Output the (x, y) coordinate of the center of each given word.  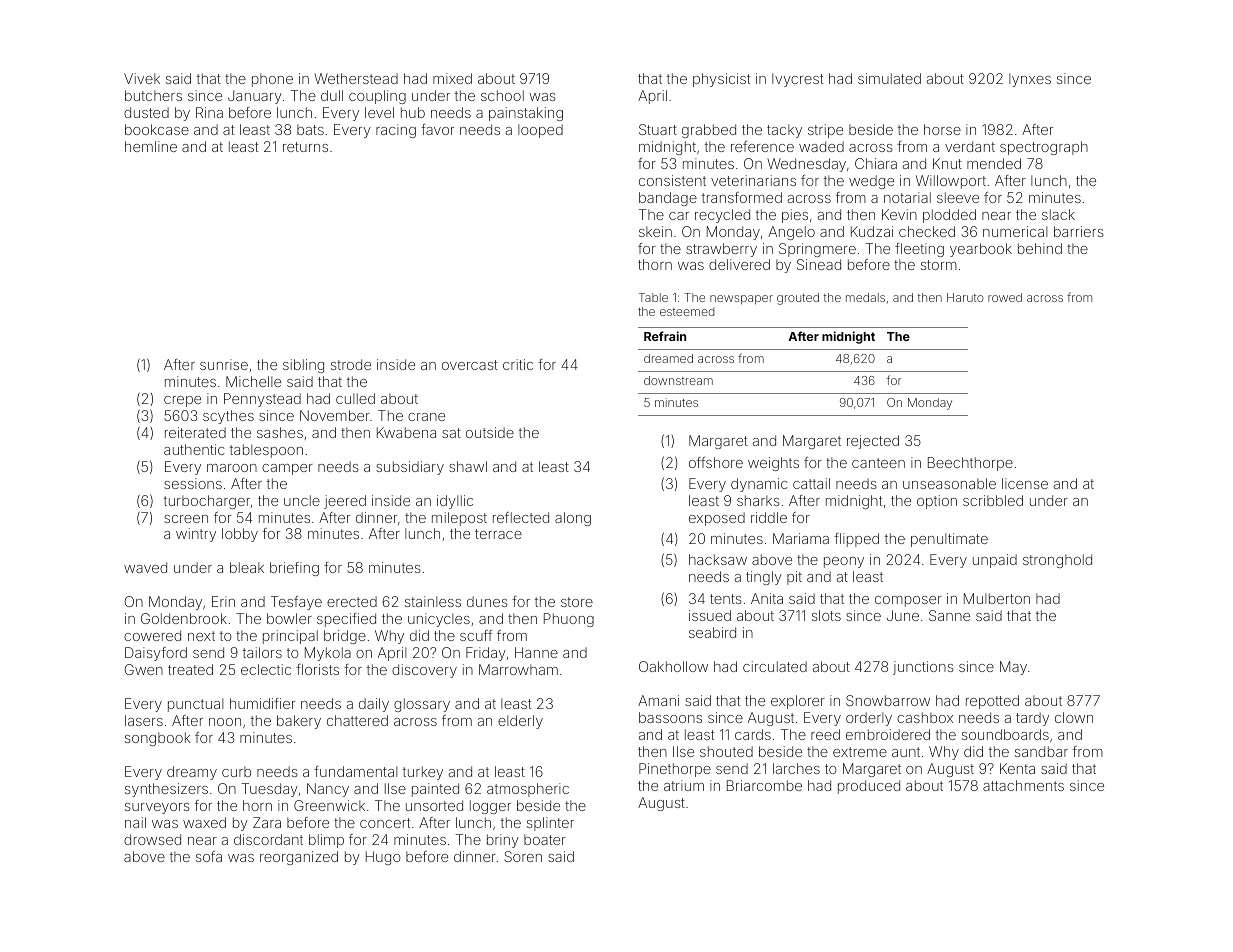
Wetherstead (356, 78)
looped (540, 131)
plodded (949, 216)
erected (352, 601)
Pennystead (262, 400)
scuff (476, 635)
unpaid (995, 561)
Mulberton (997, 598)
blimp (326, 841)
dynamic (759, 485)
